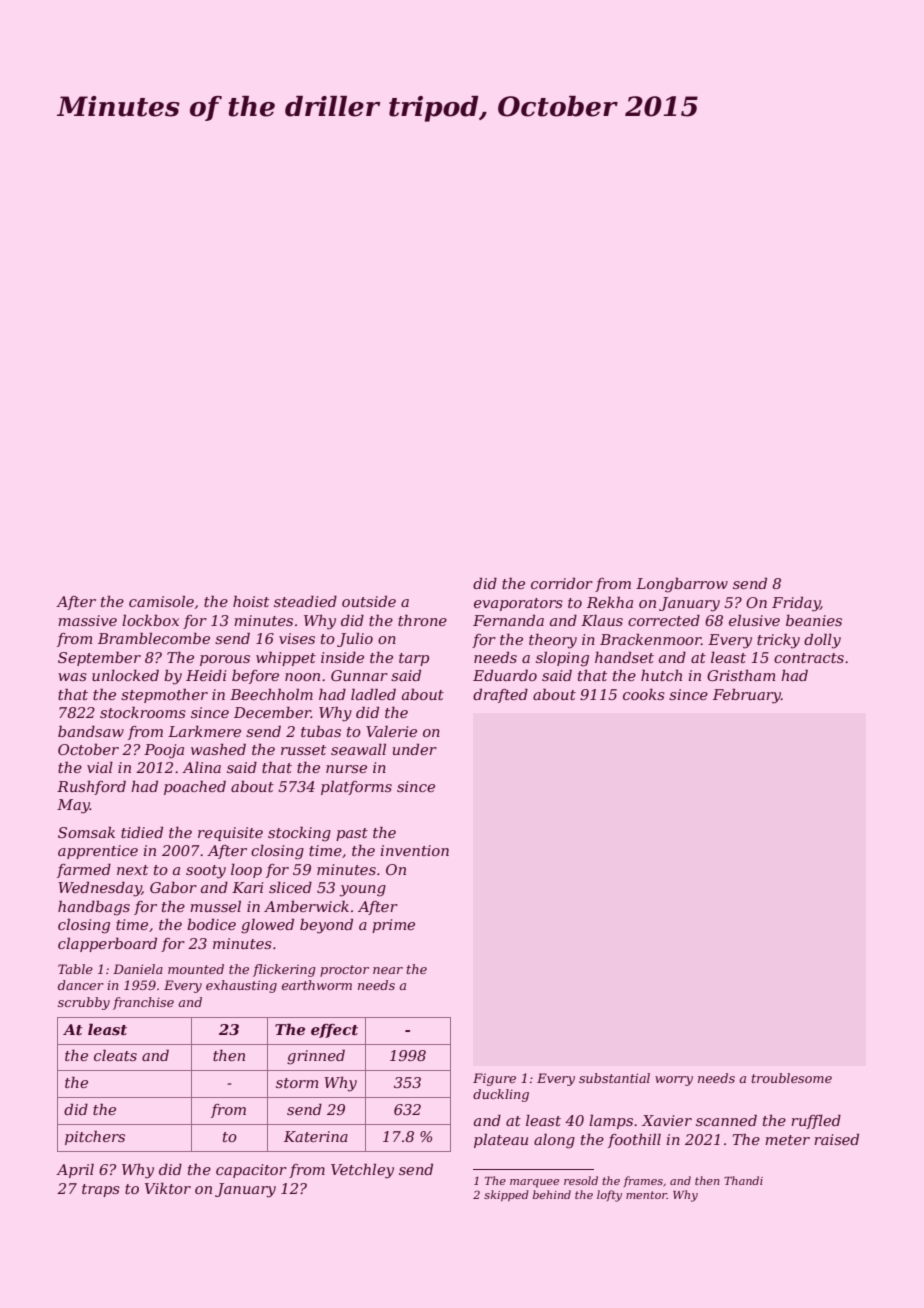  Describe the element at coordinates (747, 696) in the document. I see `February` at that location.
